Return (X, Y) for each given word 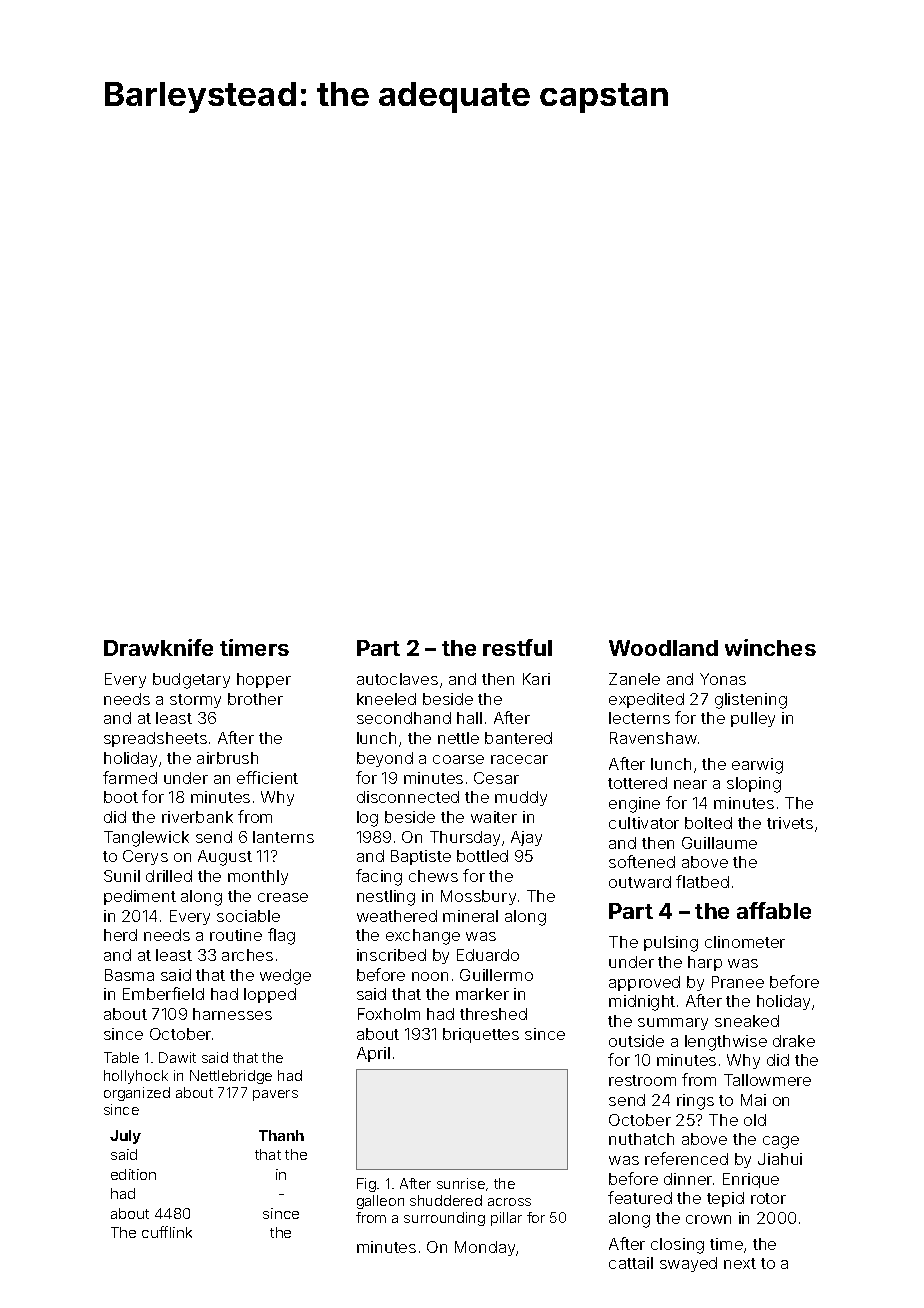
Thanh (281, 1135)
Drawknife (158, 647)
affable (774, 910)
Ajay (526, 838)
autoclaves (397, 679)
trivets (790, 823)
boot (121, 797)
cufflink (167, 1232)
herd (120, 935)
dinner (688, 1179)
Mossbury (478, 897)
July (125, 1137)
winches (770, 647)
